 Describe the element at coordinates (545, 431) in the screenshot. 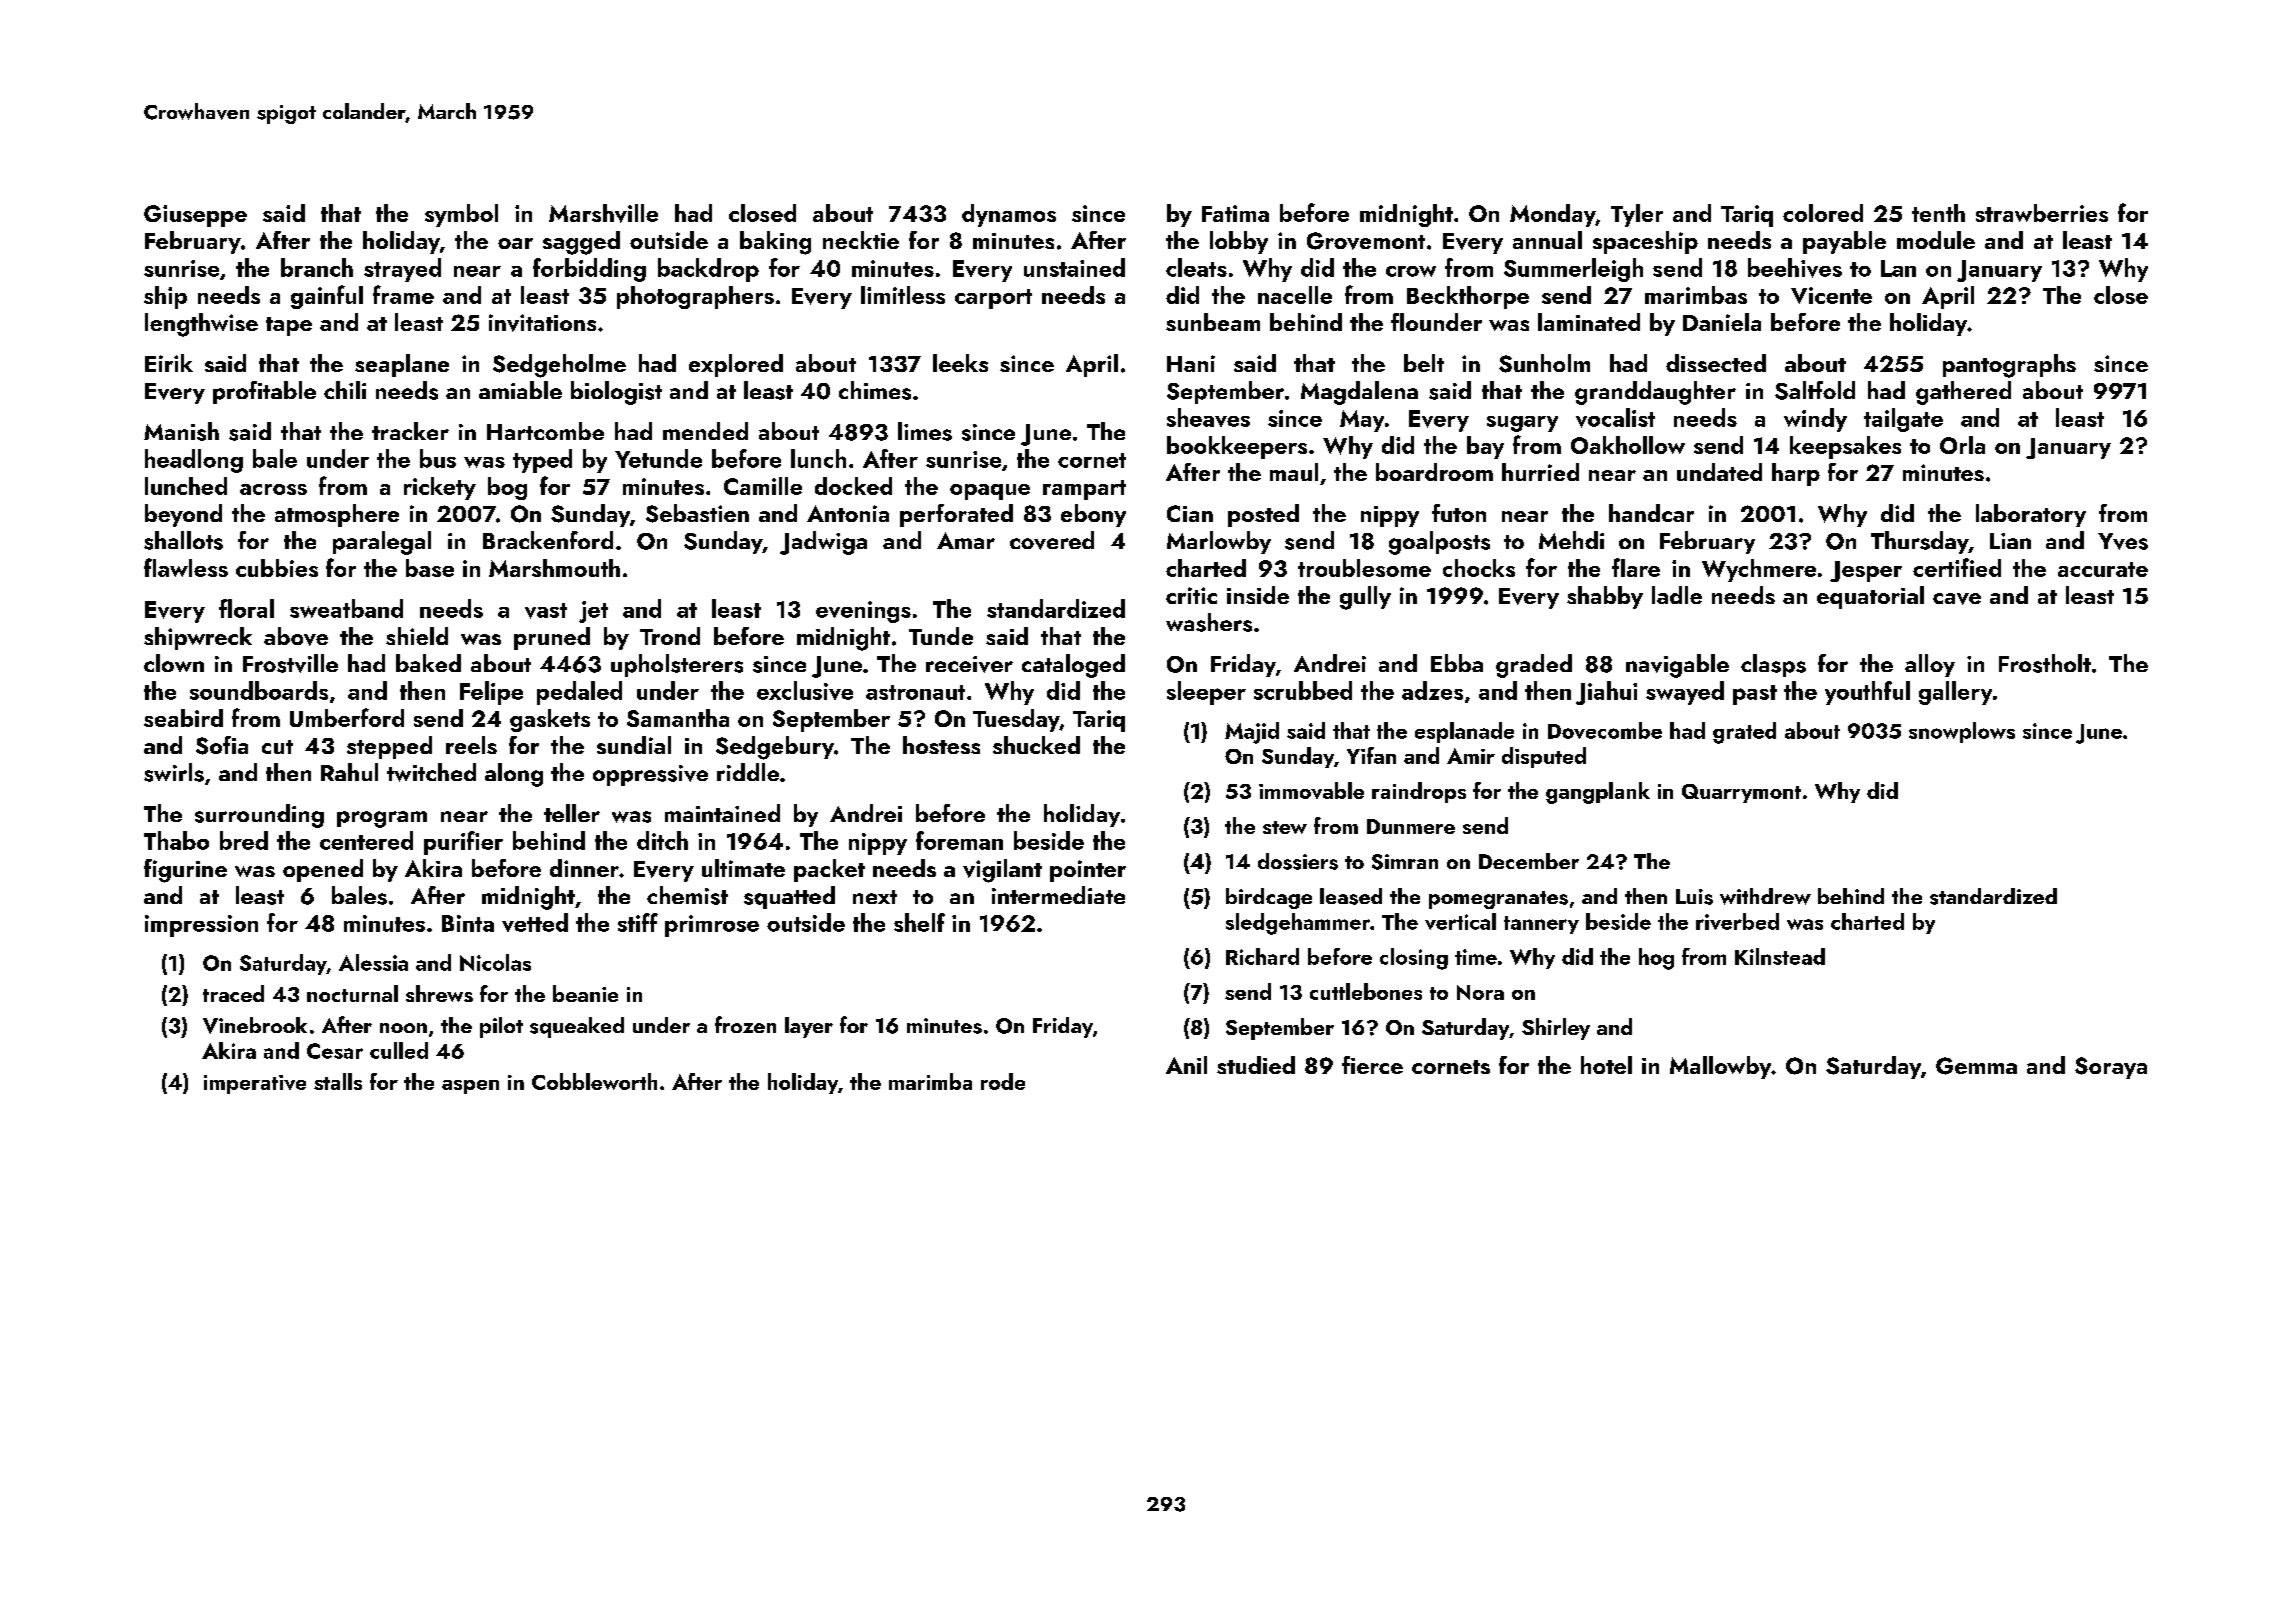

I see `Hartcombe` at that location.
